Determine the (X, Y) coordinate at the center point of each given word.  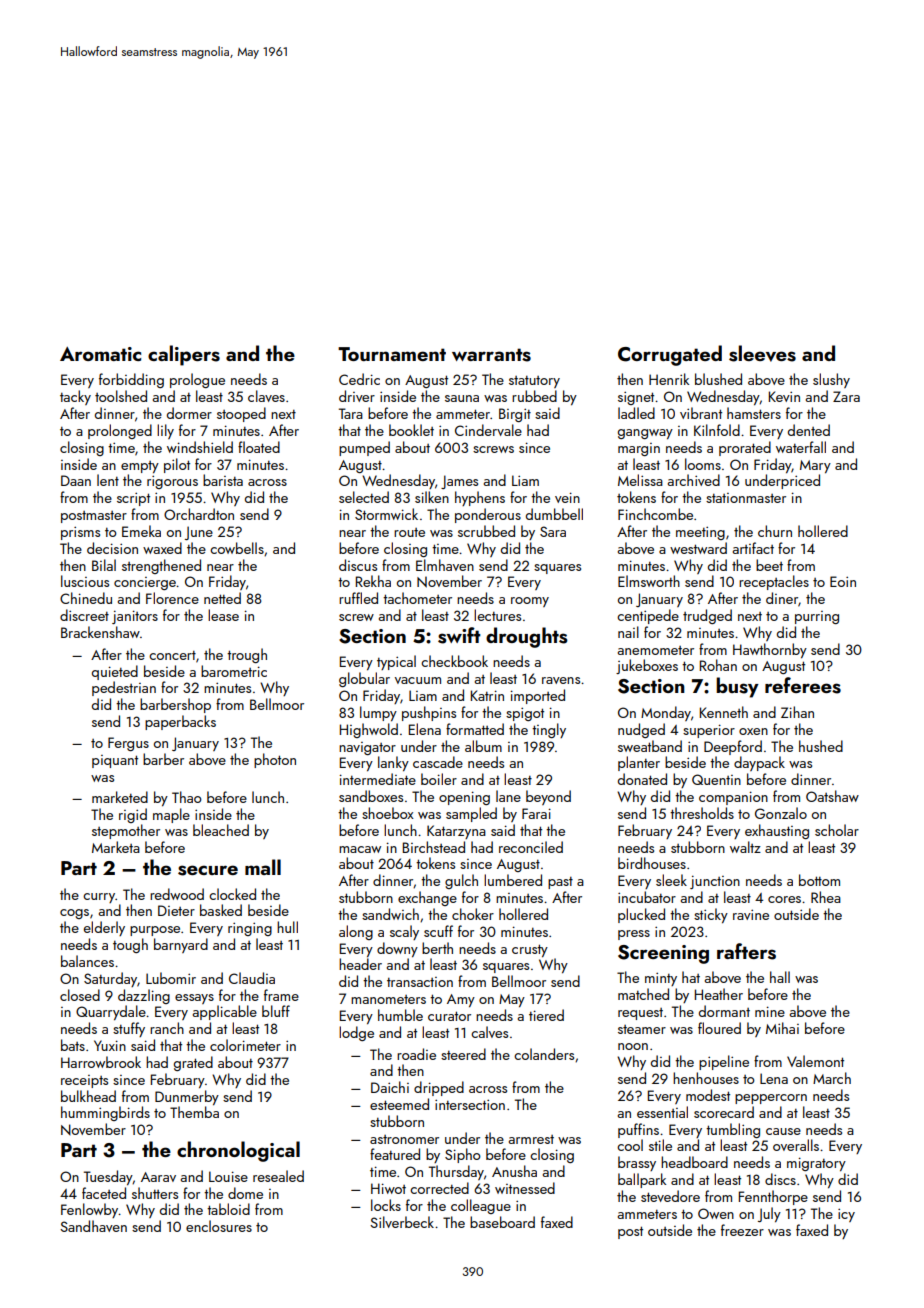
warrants (491, 355)
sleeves (762, 353)
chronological (238, 1151)
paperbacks (180, 722)
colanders (544, 1054)
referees (803, 685)
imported (538, 696)
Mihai (782, 1028)
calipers (184, 355)
